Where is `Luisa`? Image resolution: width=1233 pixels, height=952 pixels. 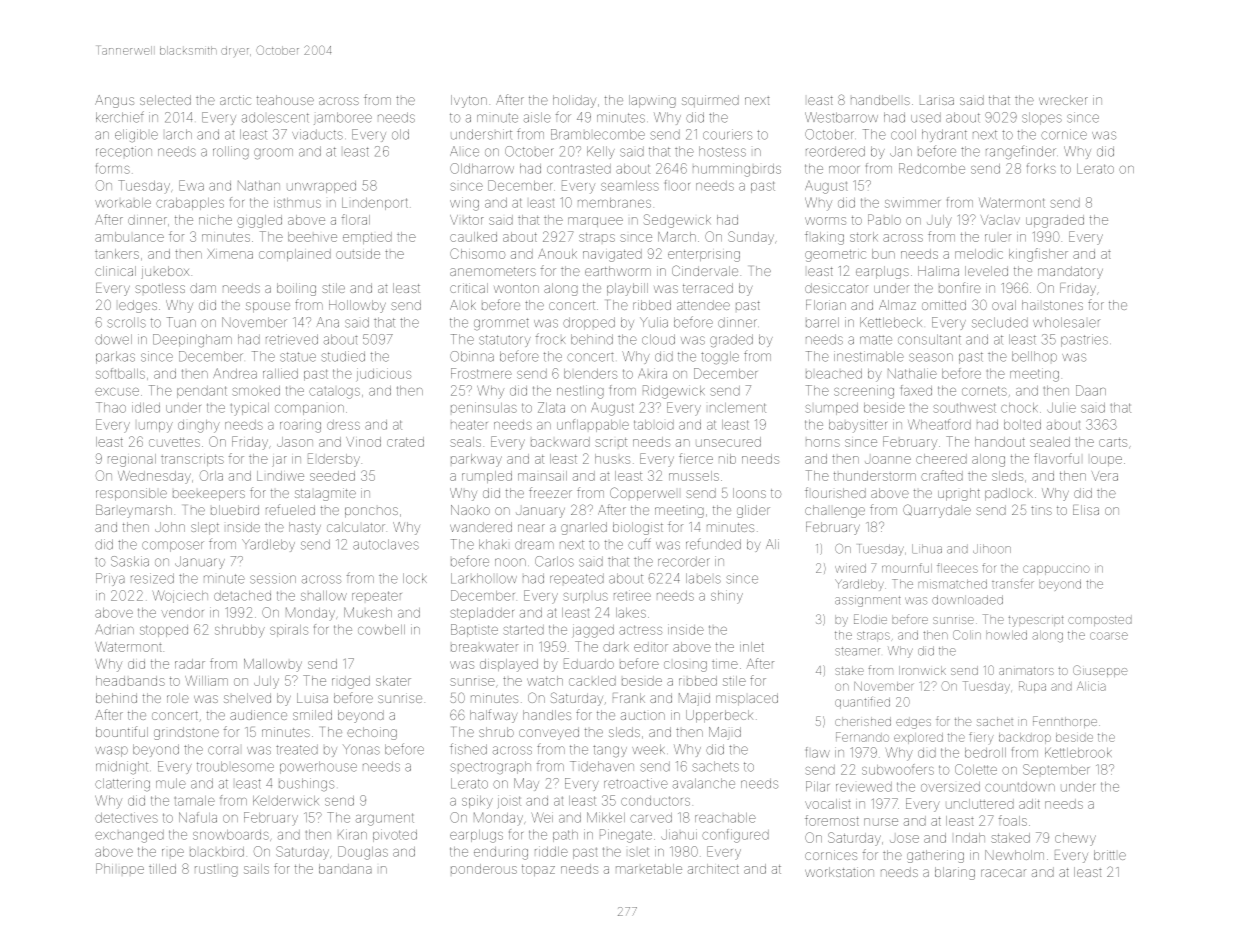 Luisa is located at coordinates (312, 698).
